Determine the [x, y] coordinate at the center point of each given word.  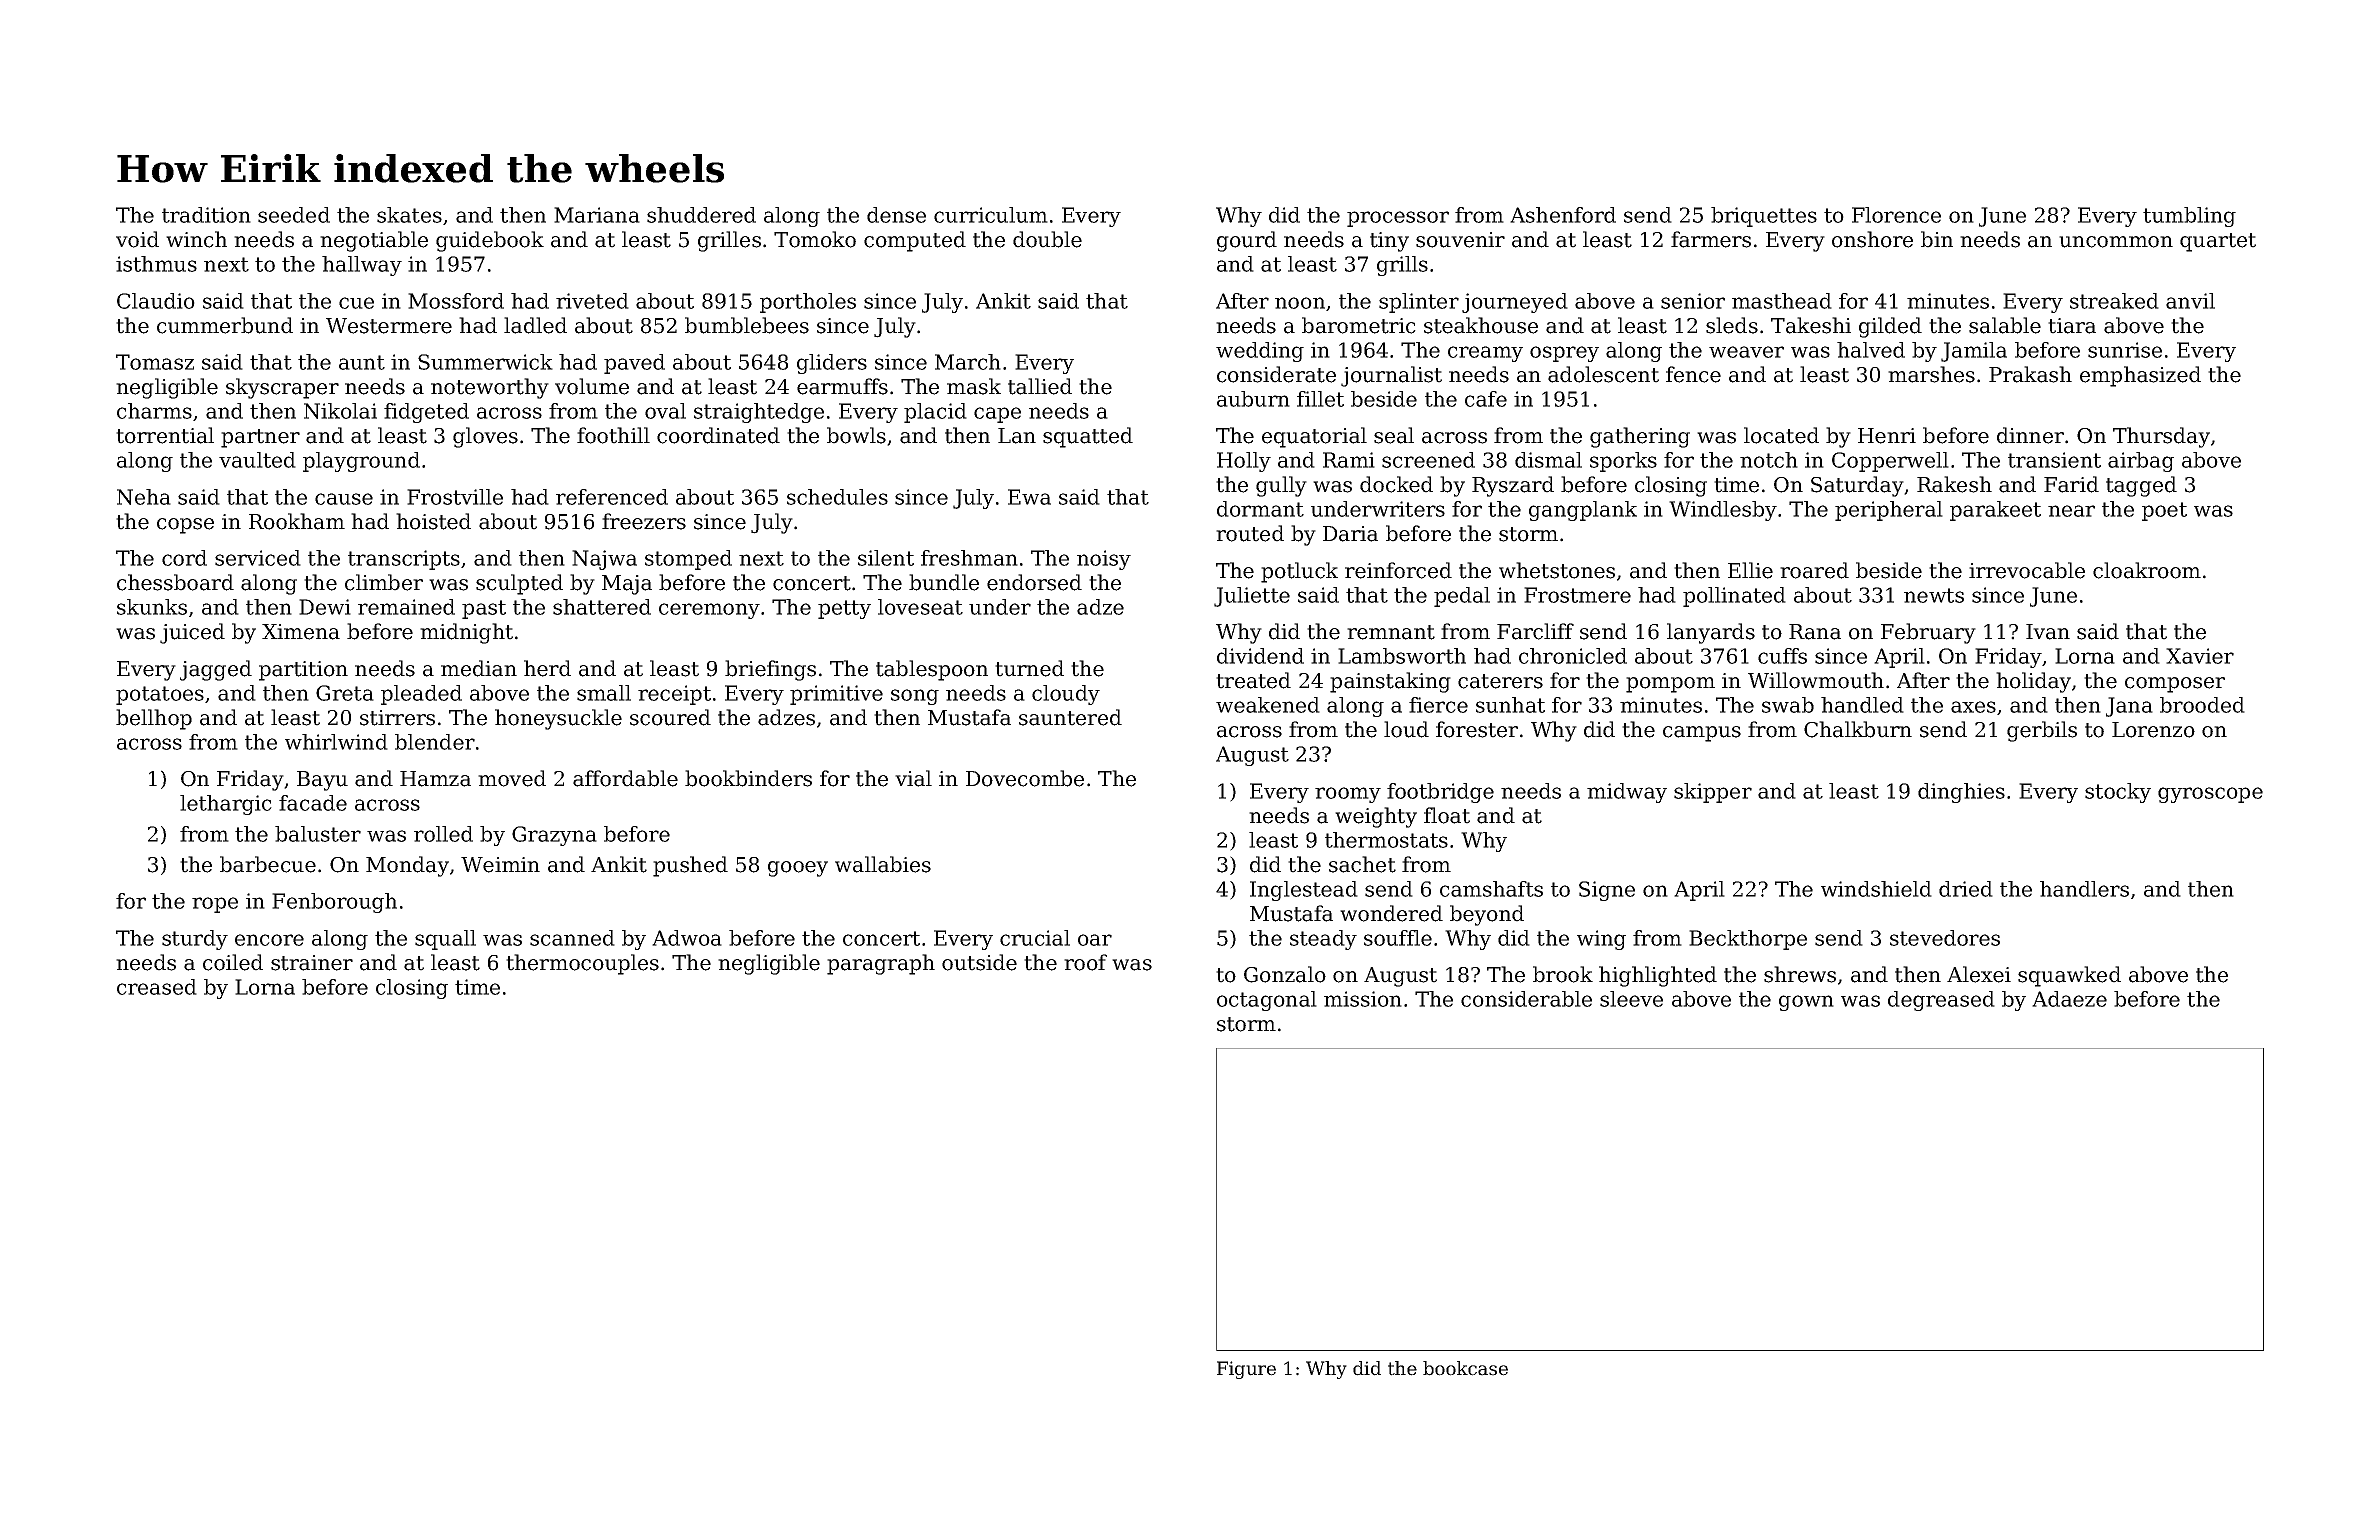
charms [154, 411]
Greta [345, 693]
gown [1806, 1003]
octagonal [1267, 1001]
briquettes [1764, 217]
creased [157, 987]
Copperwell [1890, 462]
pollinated [1734, 597]
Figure [1246, 1370]
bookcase [1465, 1368]
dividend [1260, 656]
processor [1398, 219]
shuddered [701, 215]
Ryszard [1513, 486]
